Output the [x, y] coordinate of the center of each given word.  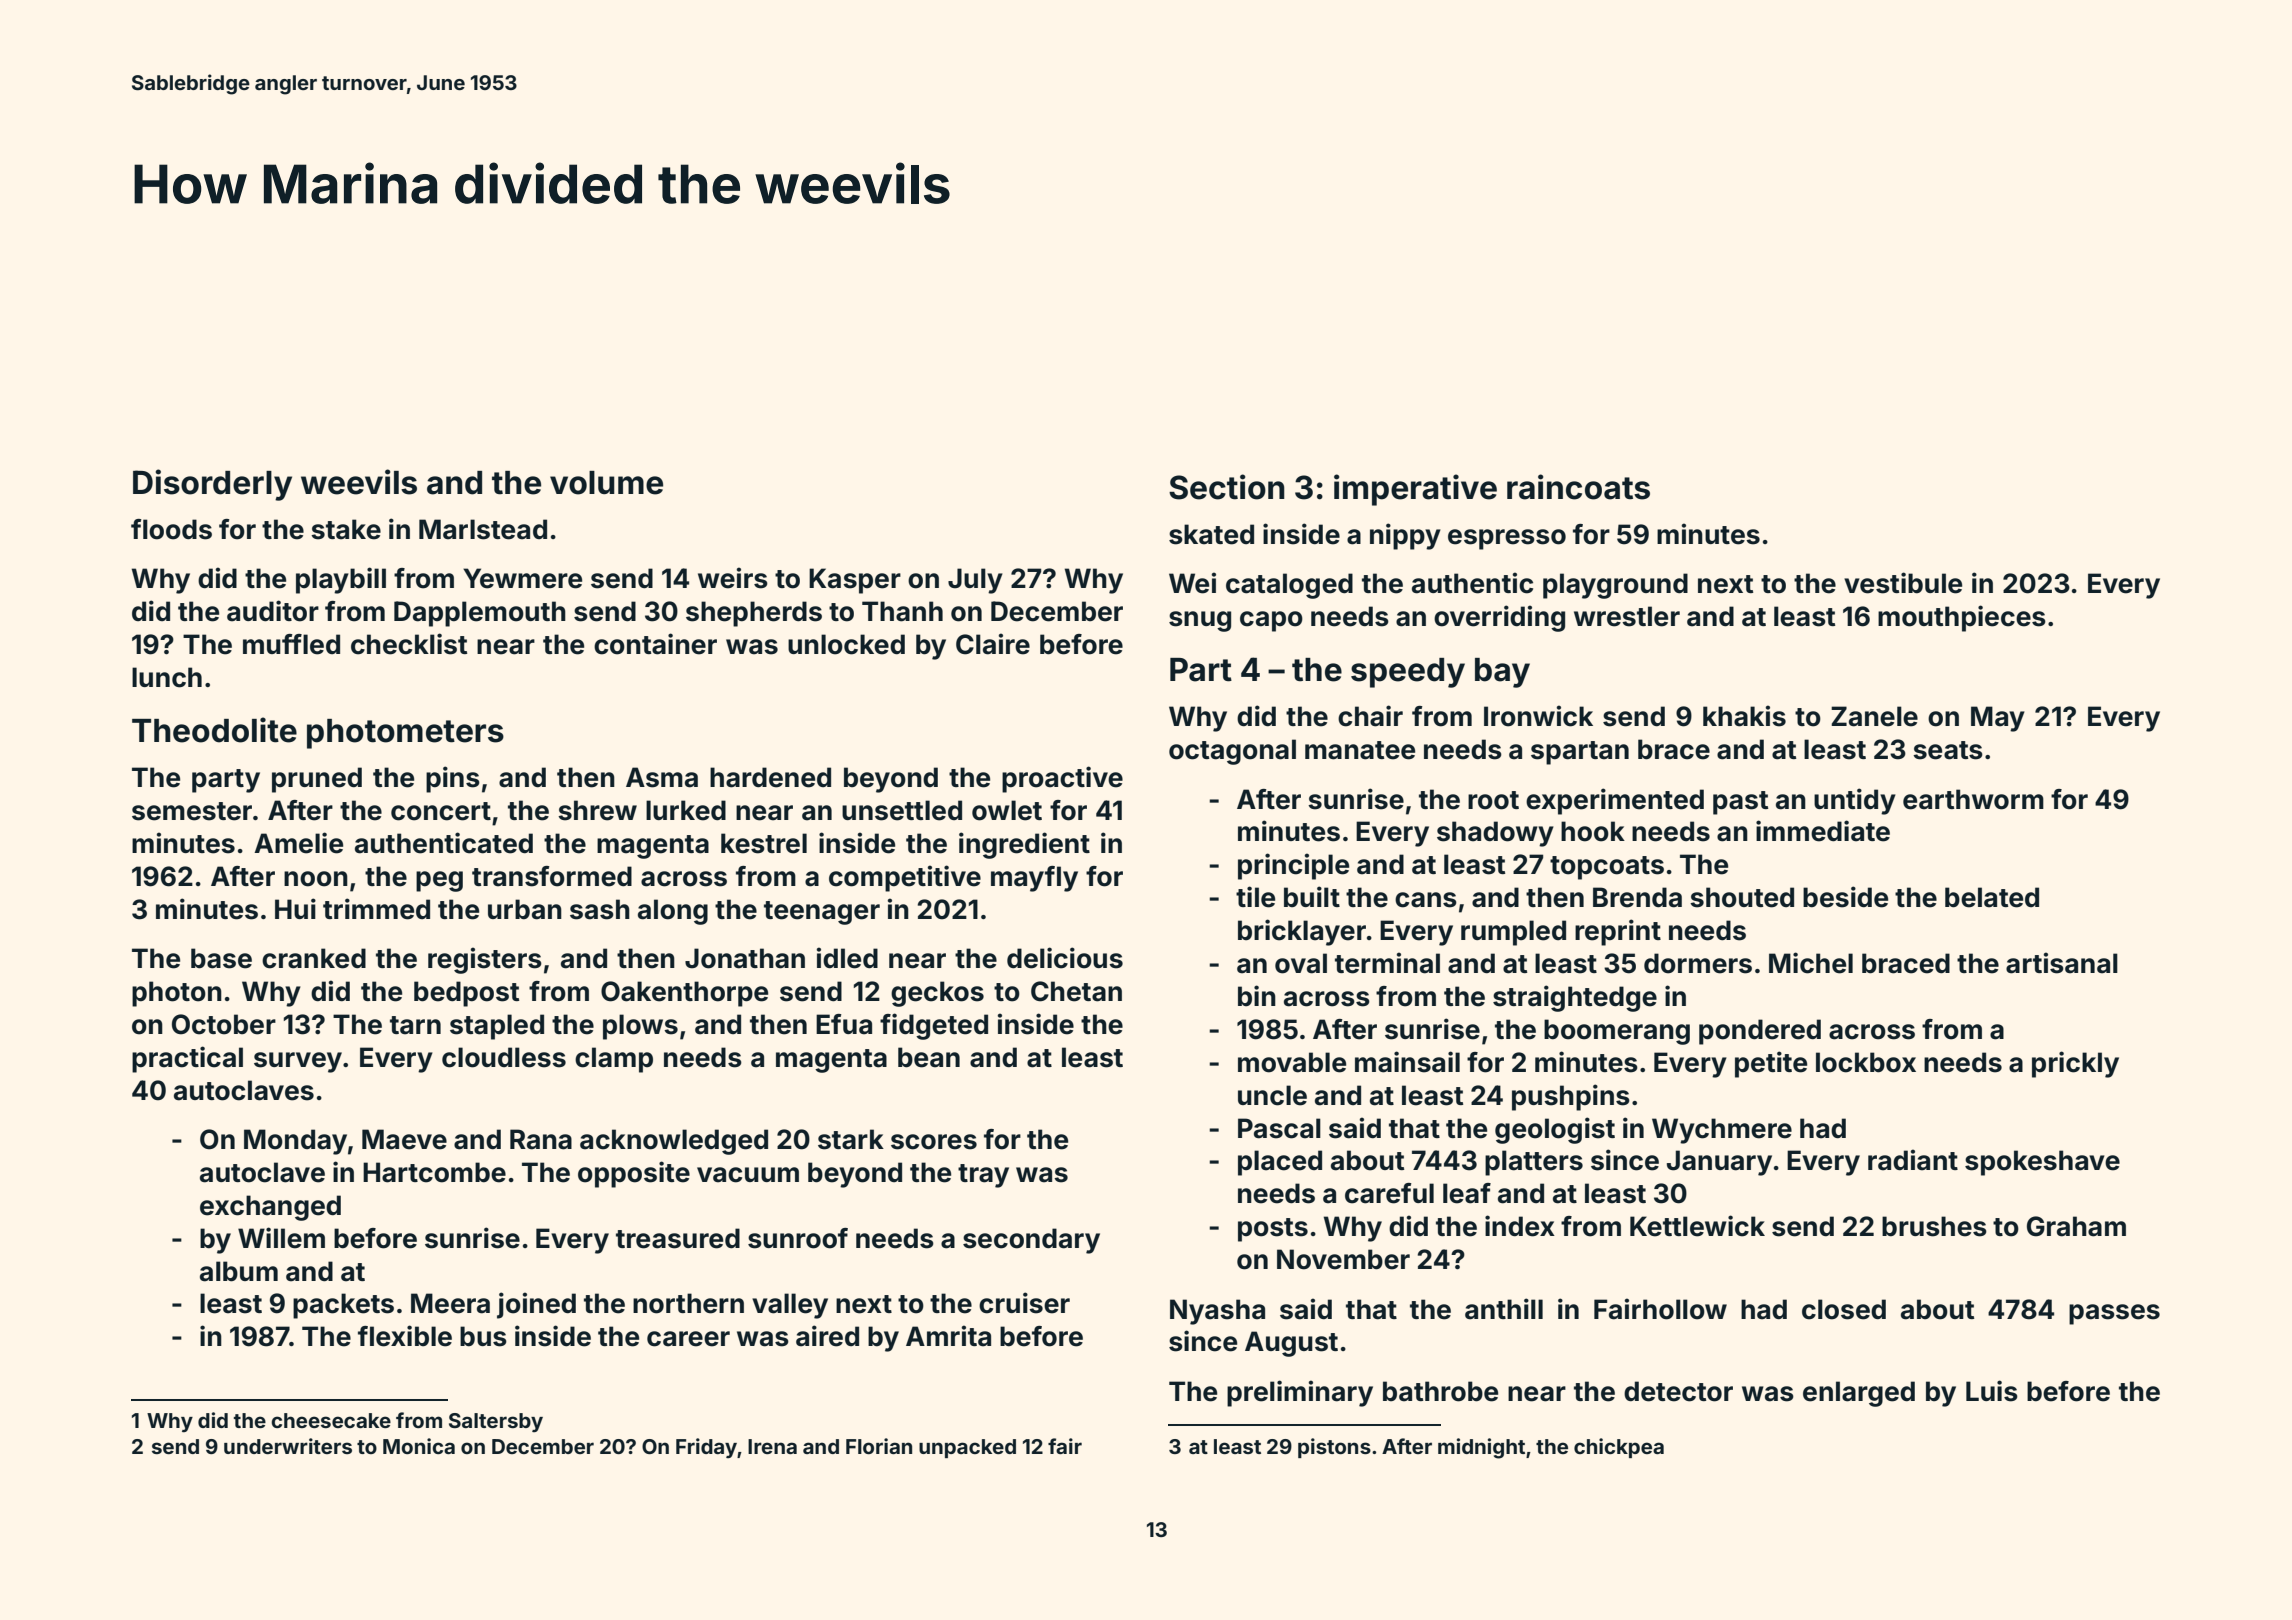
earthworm [1973, 799]
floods [171, 529]
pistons [1334, 1448]
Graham [2076, 1226]
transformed [552, 876]
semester [192, 811]
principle [1293, 866]
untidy [1855, 801]
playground [1615, 586]
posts [1273, 1230]
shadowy [1495, 834]
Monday [295, 1142]
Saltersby [496, 1422]
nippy [1405, 536]
